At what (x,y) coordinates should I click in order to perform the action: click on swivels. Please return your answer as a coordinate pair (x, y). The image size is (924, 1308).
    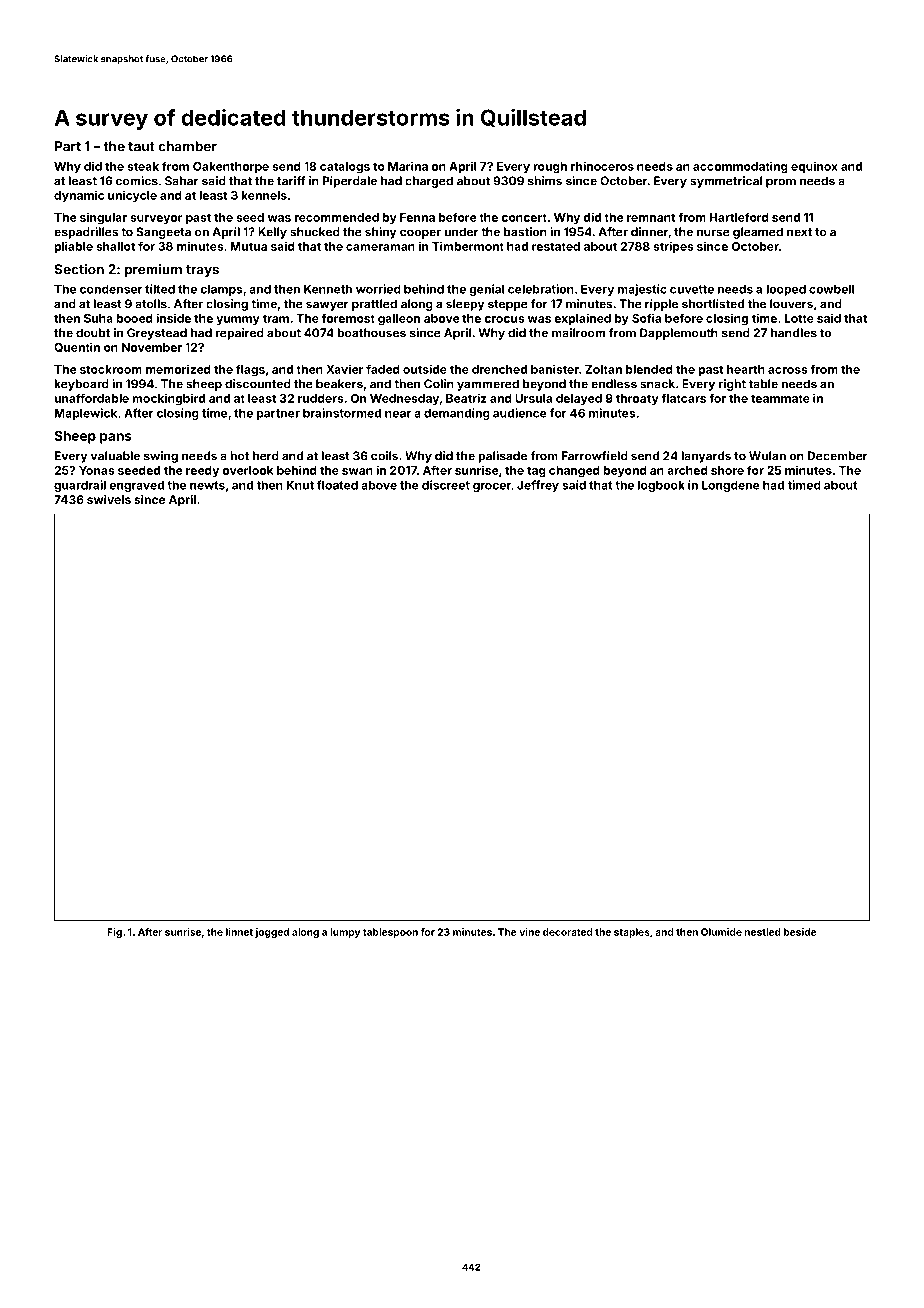
    Looking at the image, I should click on (109, 499).
